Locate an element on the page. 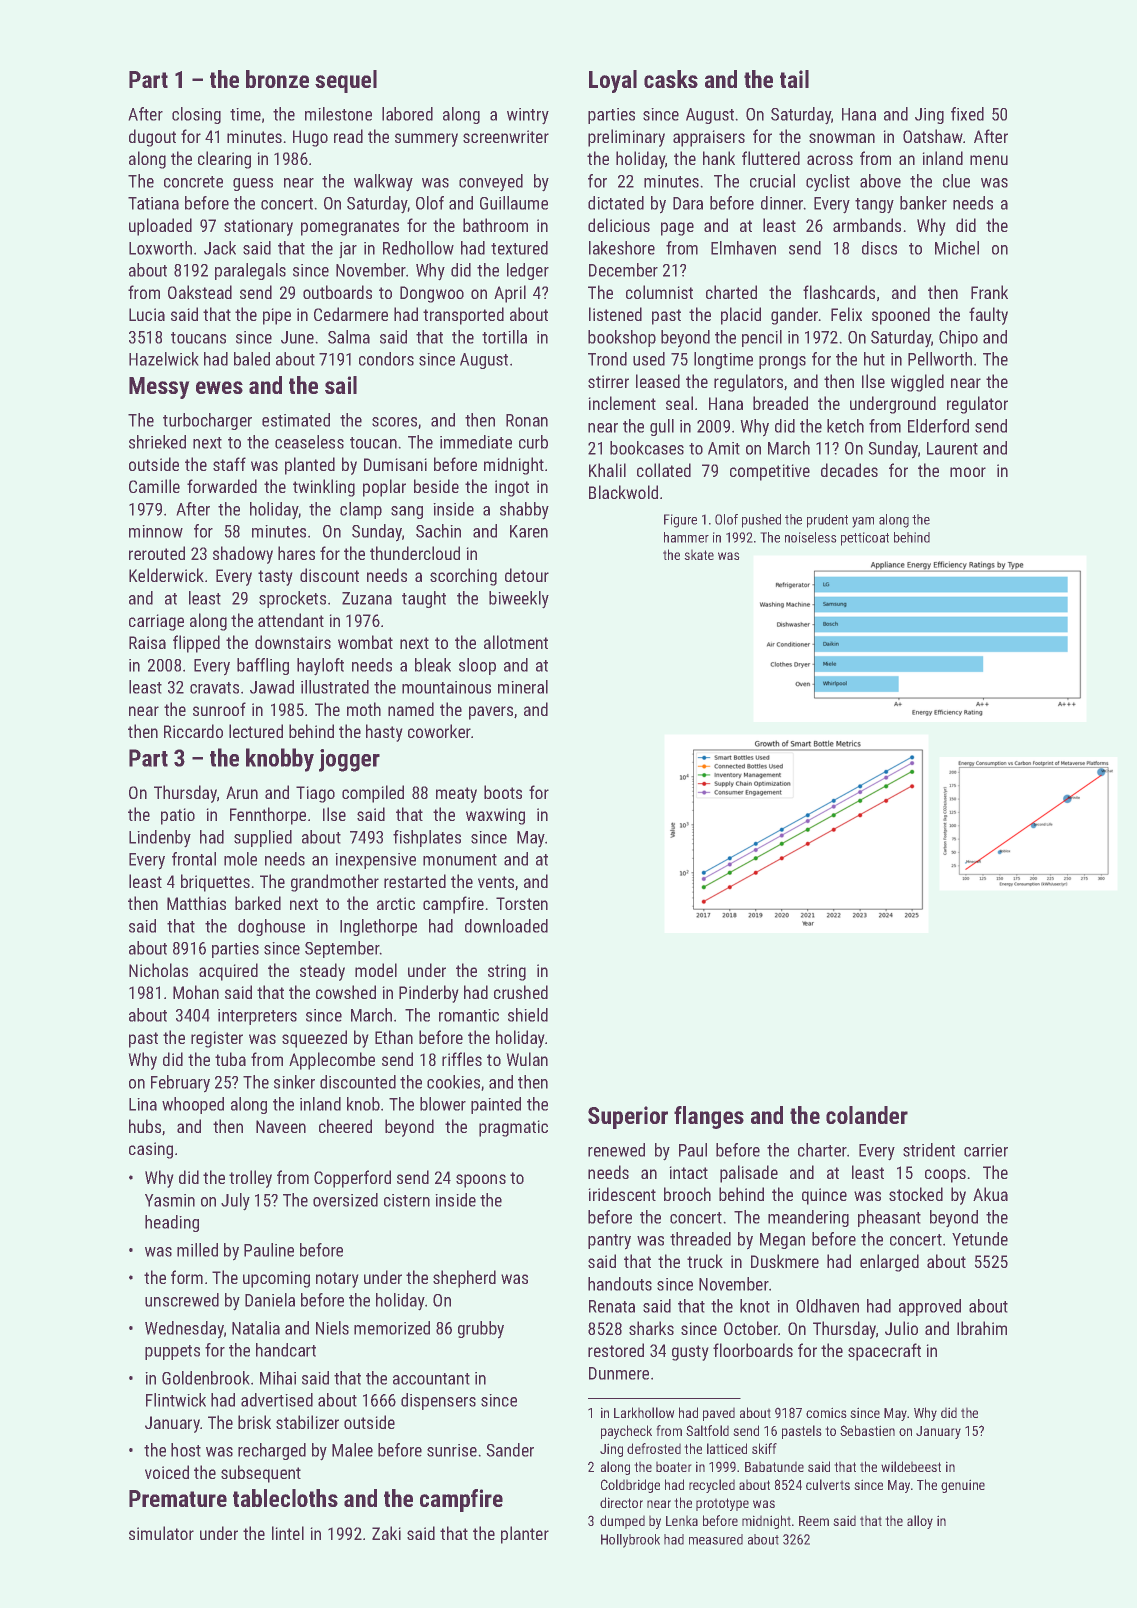 The height and width of the image is (1608, 1137). host is located at coordinates (186, 1450).
